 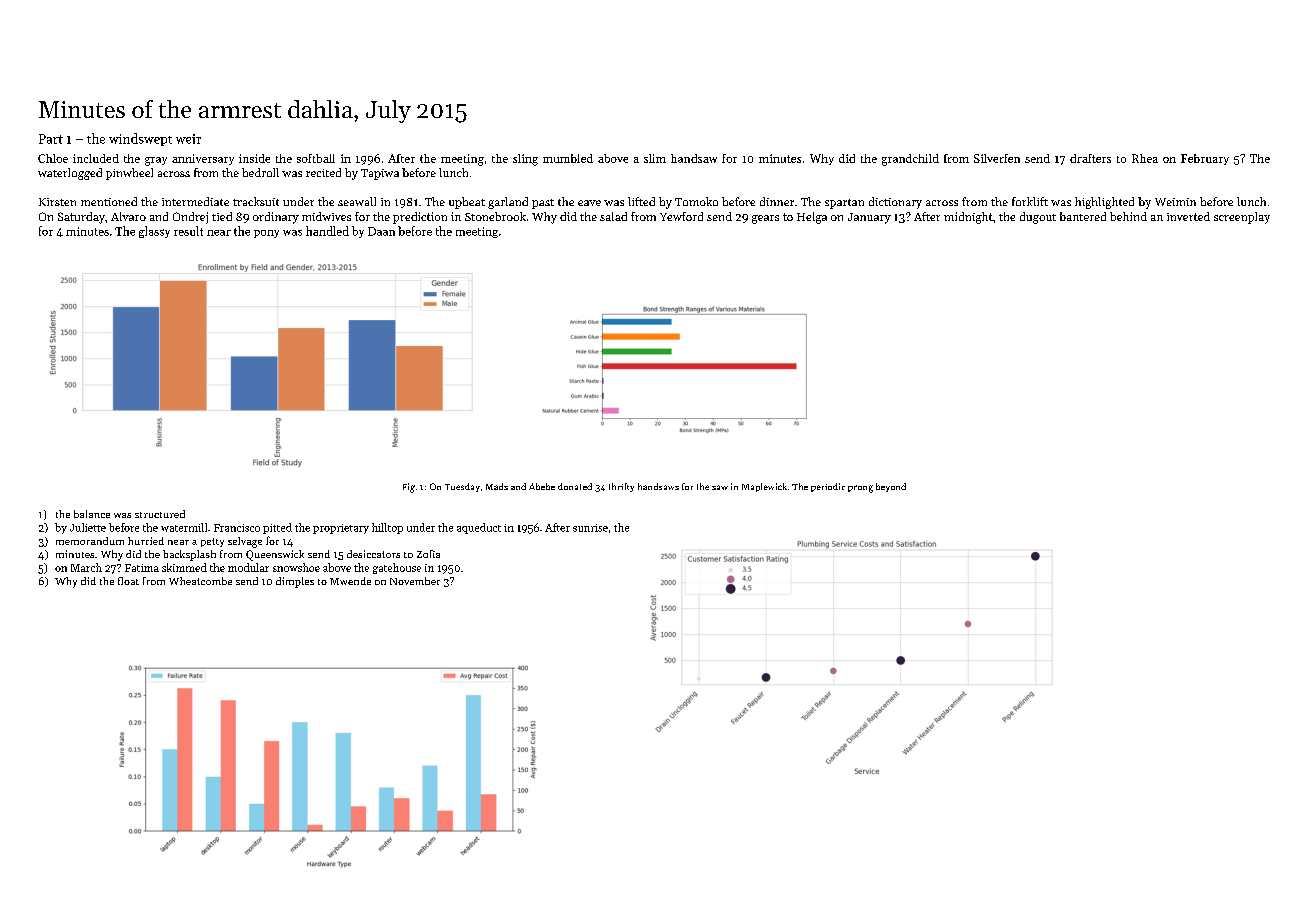 I want to click on beyond, so click(x=891, y=487).
